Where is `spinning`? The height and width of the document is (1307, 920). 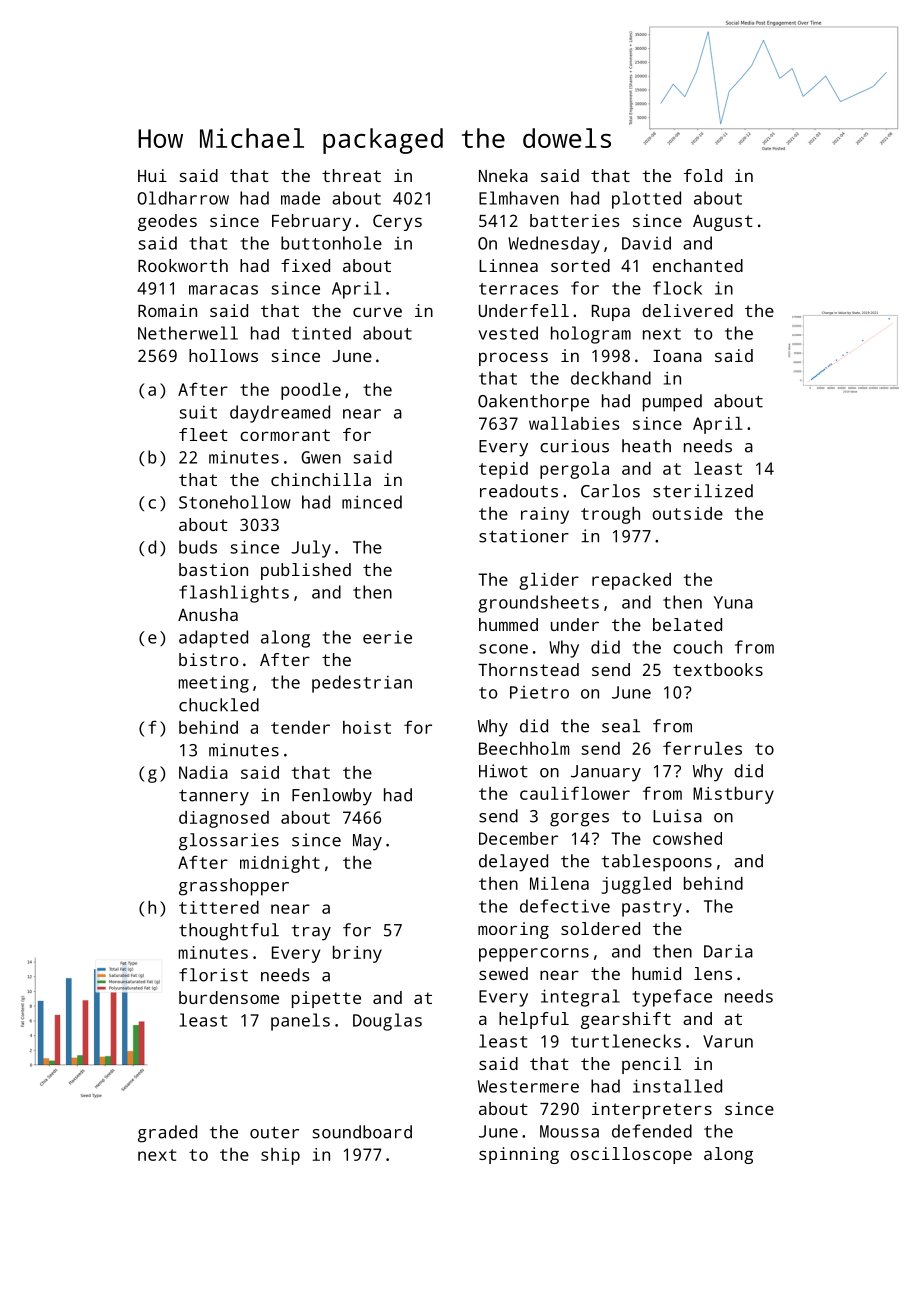 spinning is located at coordinates (519, 1155).
